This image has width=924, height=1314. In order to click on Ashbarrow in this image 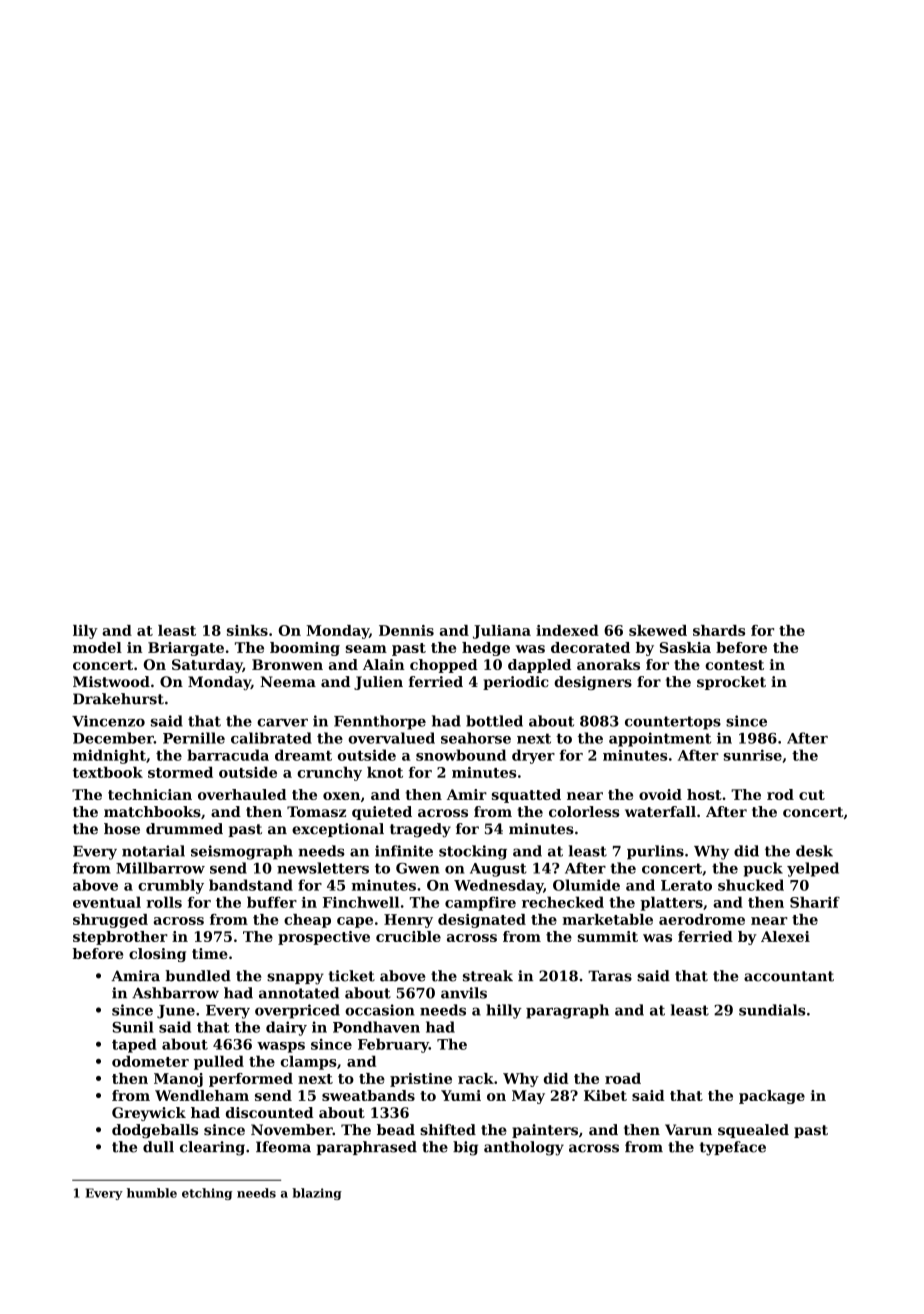, I will do `click(175, 993)`.
